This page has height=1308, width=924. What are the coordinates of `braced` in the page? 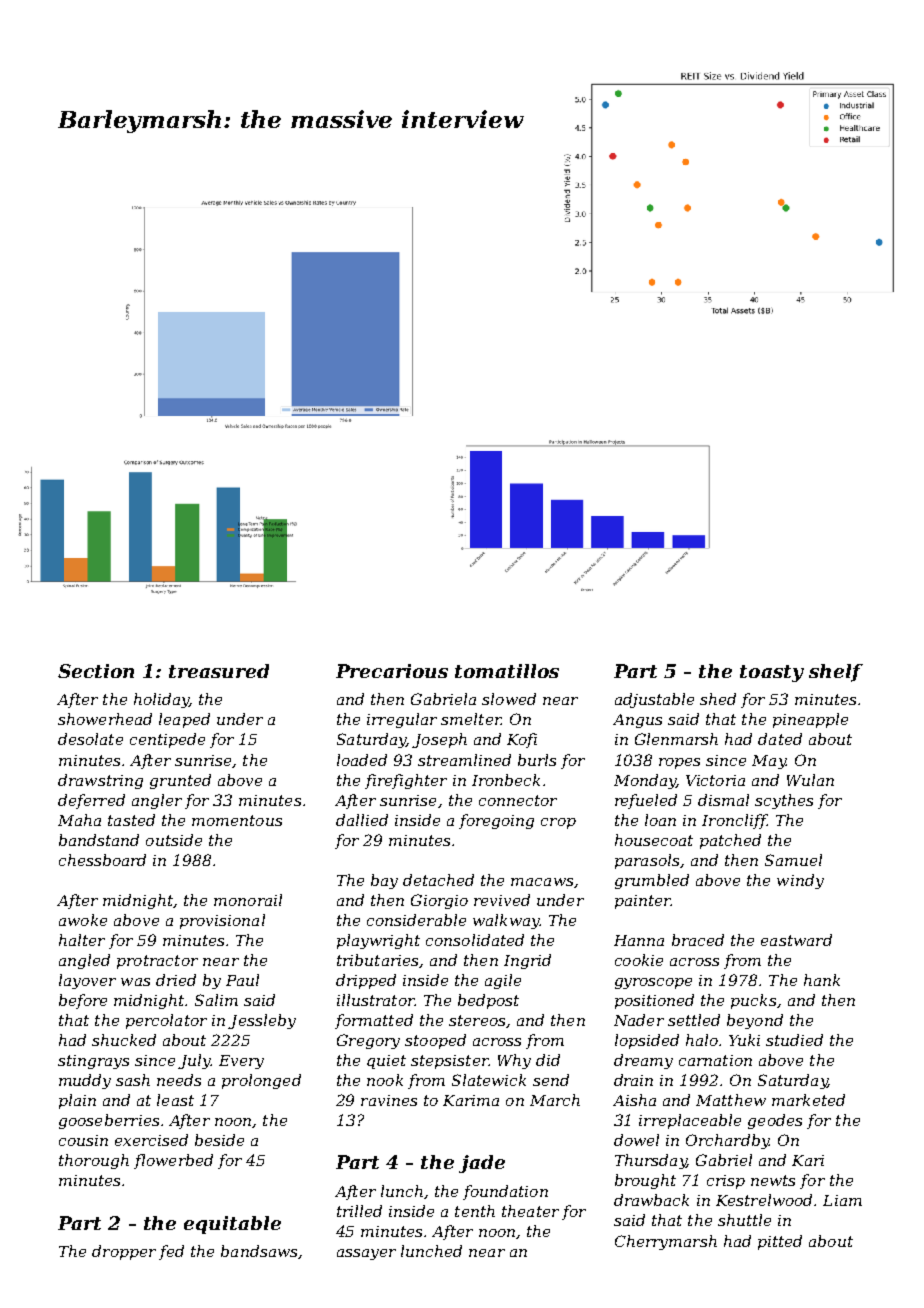 It's located at (698, 940).
